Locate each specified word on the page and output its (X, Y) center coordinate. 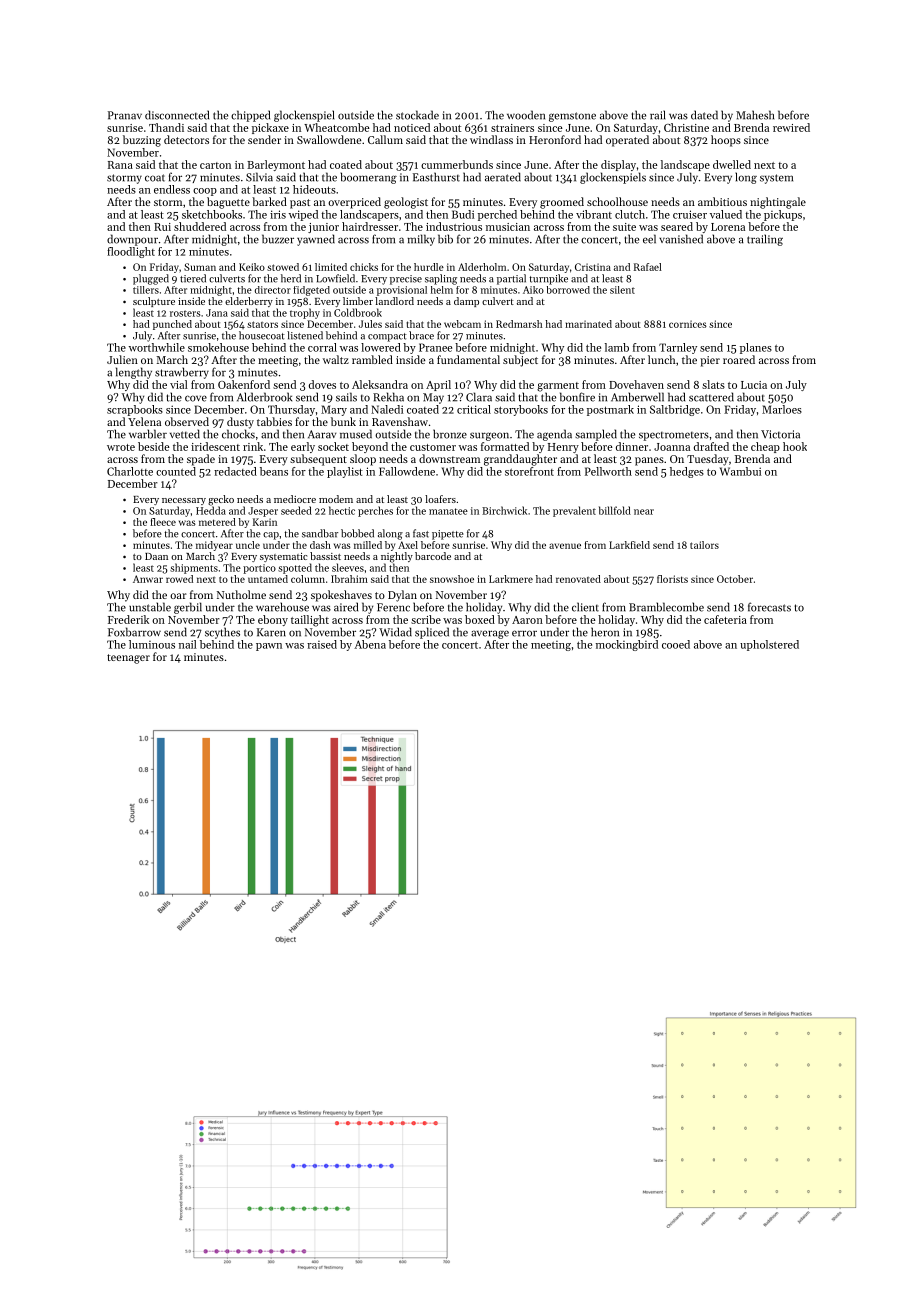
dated (704, 115)
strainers (512, 128)
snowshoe (452, 579)
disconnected (177, 115)
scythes (222, 633)
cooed (676, 644)
